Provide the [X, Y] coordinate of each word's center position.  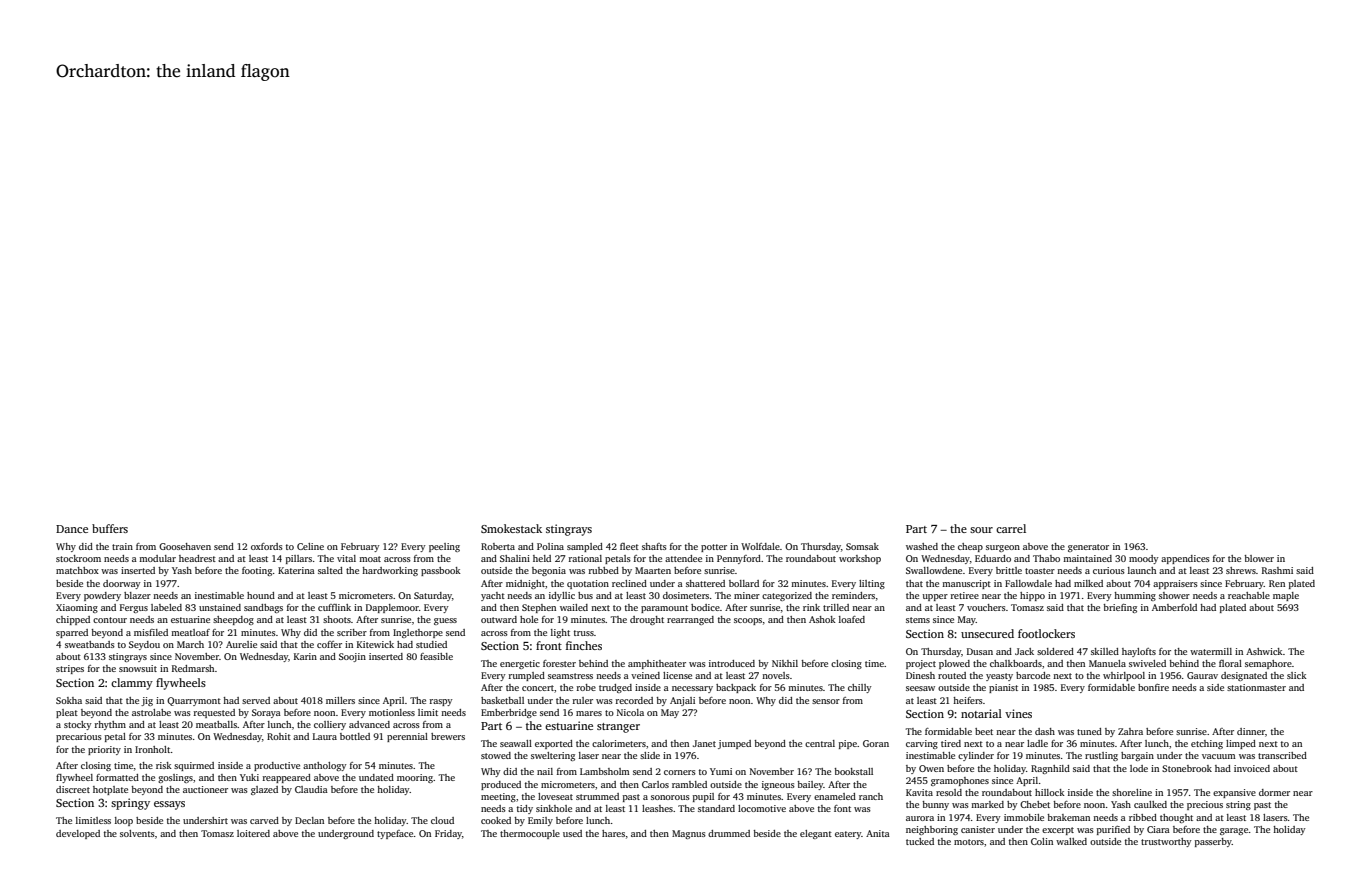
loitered [253, 833]
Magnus [689, 834]
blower [1259, 558]
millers [340, 700]
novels [776, 675]
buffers [110, 528]
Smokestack [511, 528]
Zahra [1130, 731]
